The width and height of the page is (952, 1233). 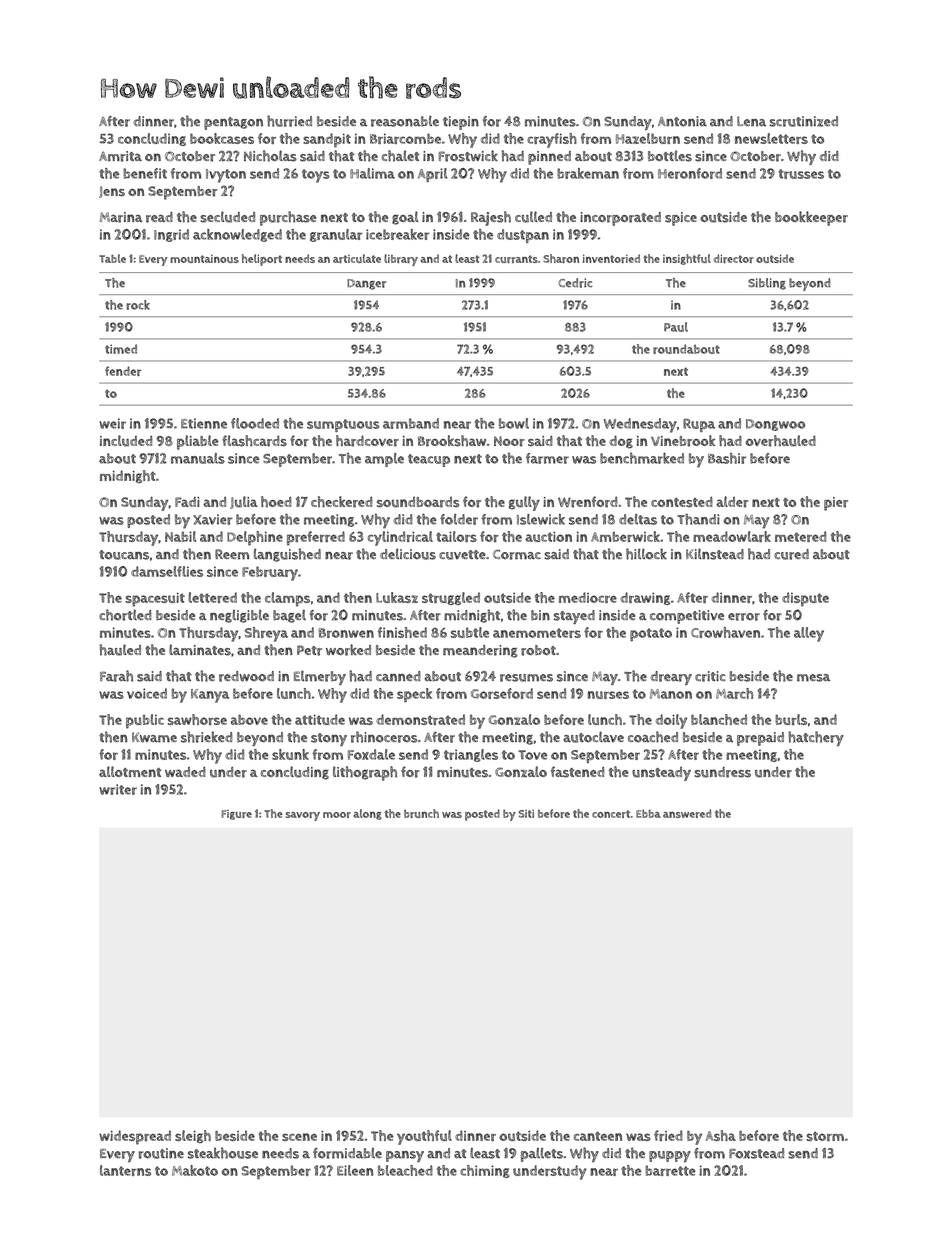 What do you see at coordinates (775, 425) in the page?
I see `Dongwoo` at bounding box center [775, 425].
